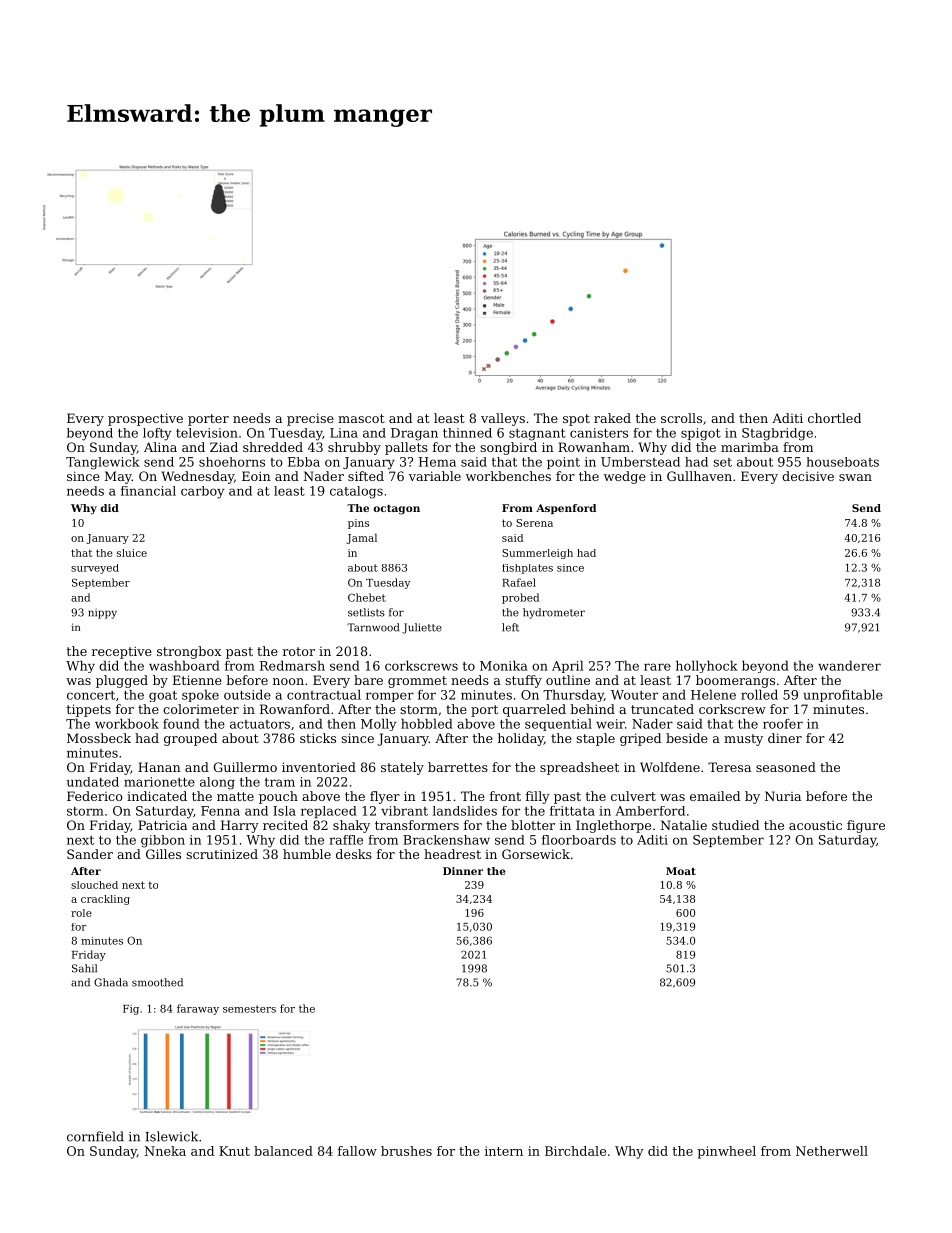 The width and height of the image is (952, 1233). I want to click on Dinner, so click(463, 871).
